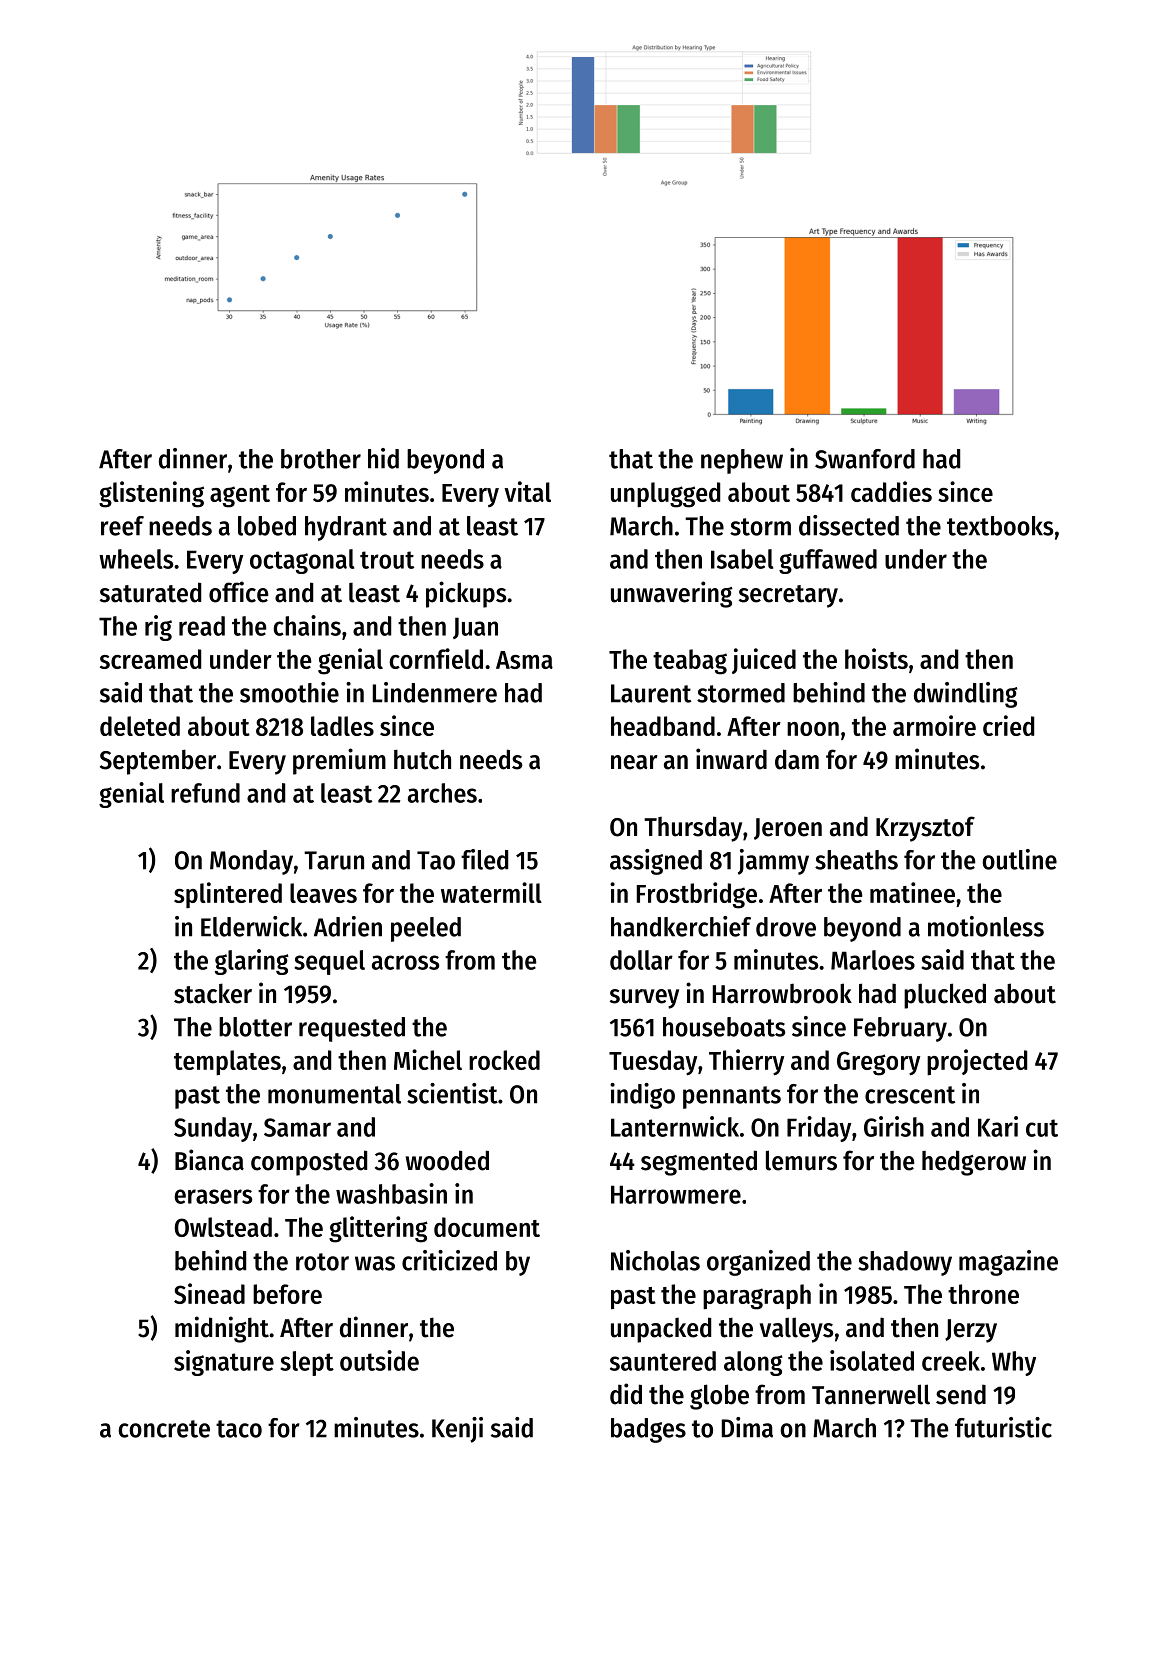 The image size is (1165, 1654). Describe the element at coordinates (447, 1160) in the screenshot. I see `wooded` at that location.
